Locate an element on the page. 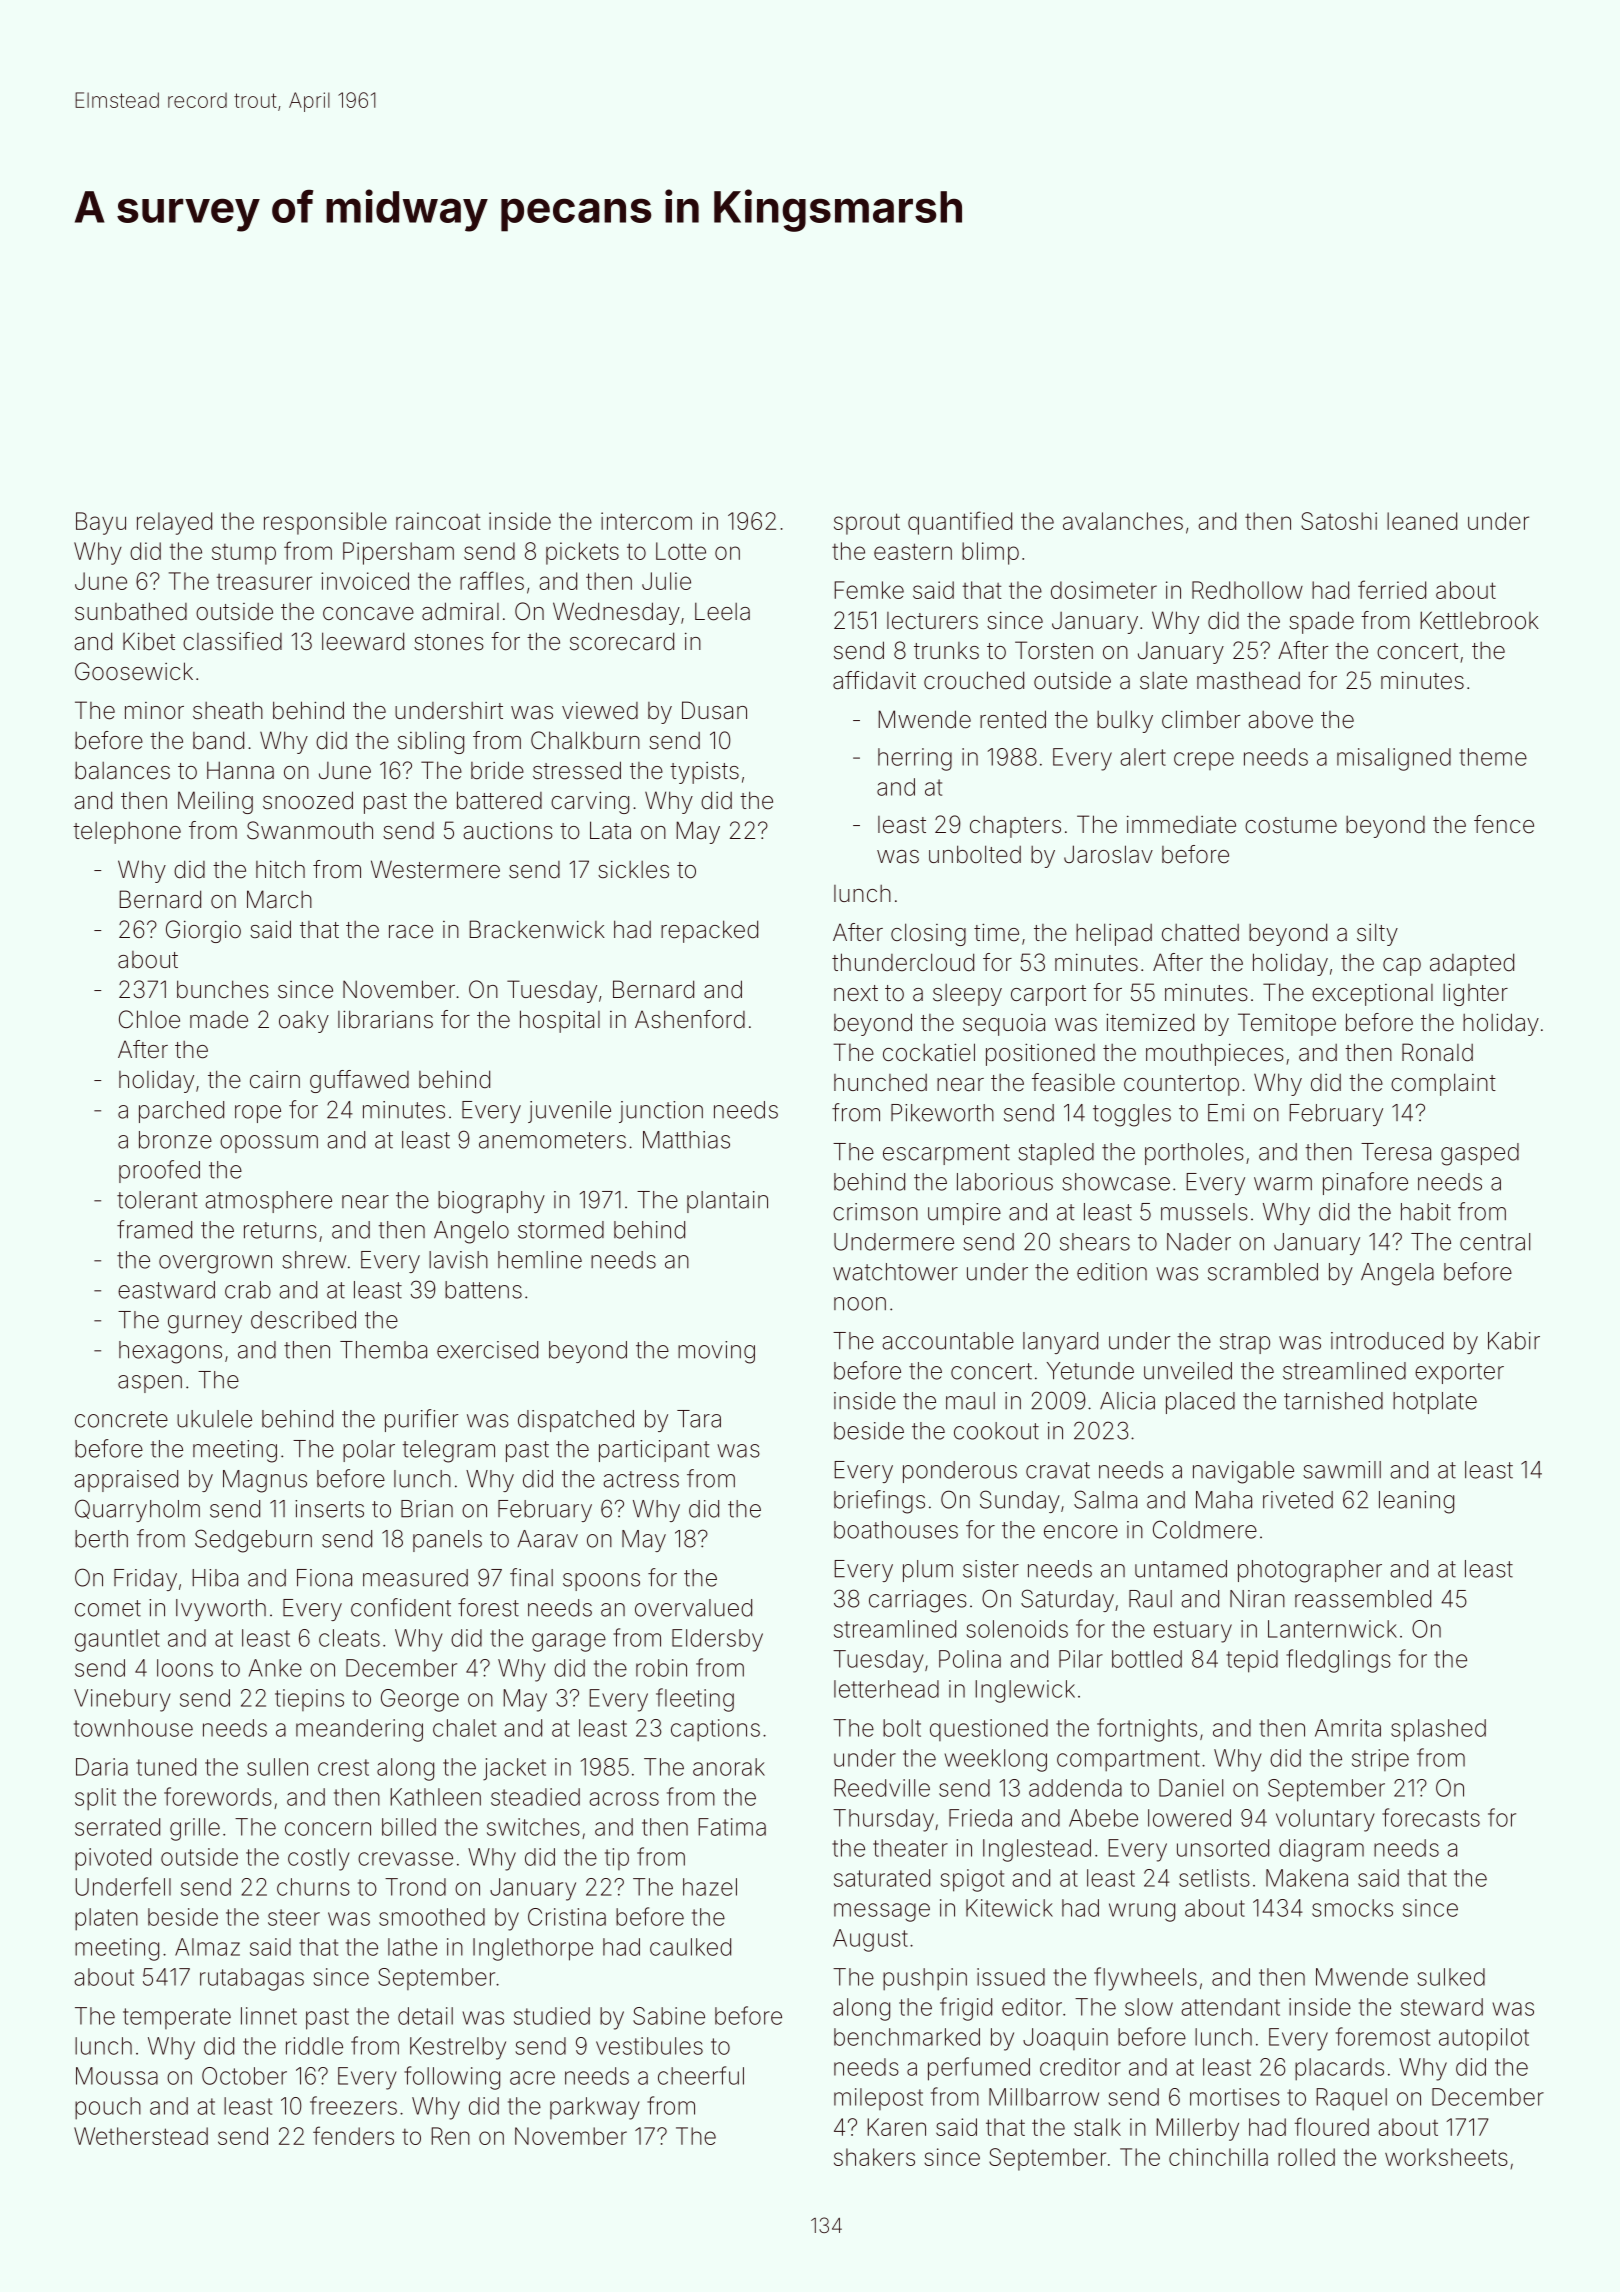  time is located at coordinates (996, 932).
